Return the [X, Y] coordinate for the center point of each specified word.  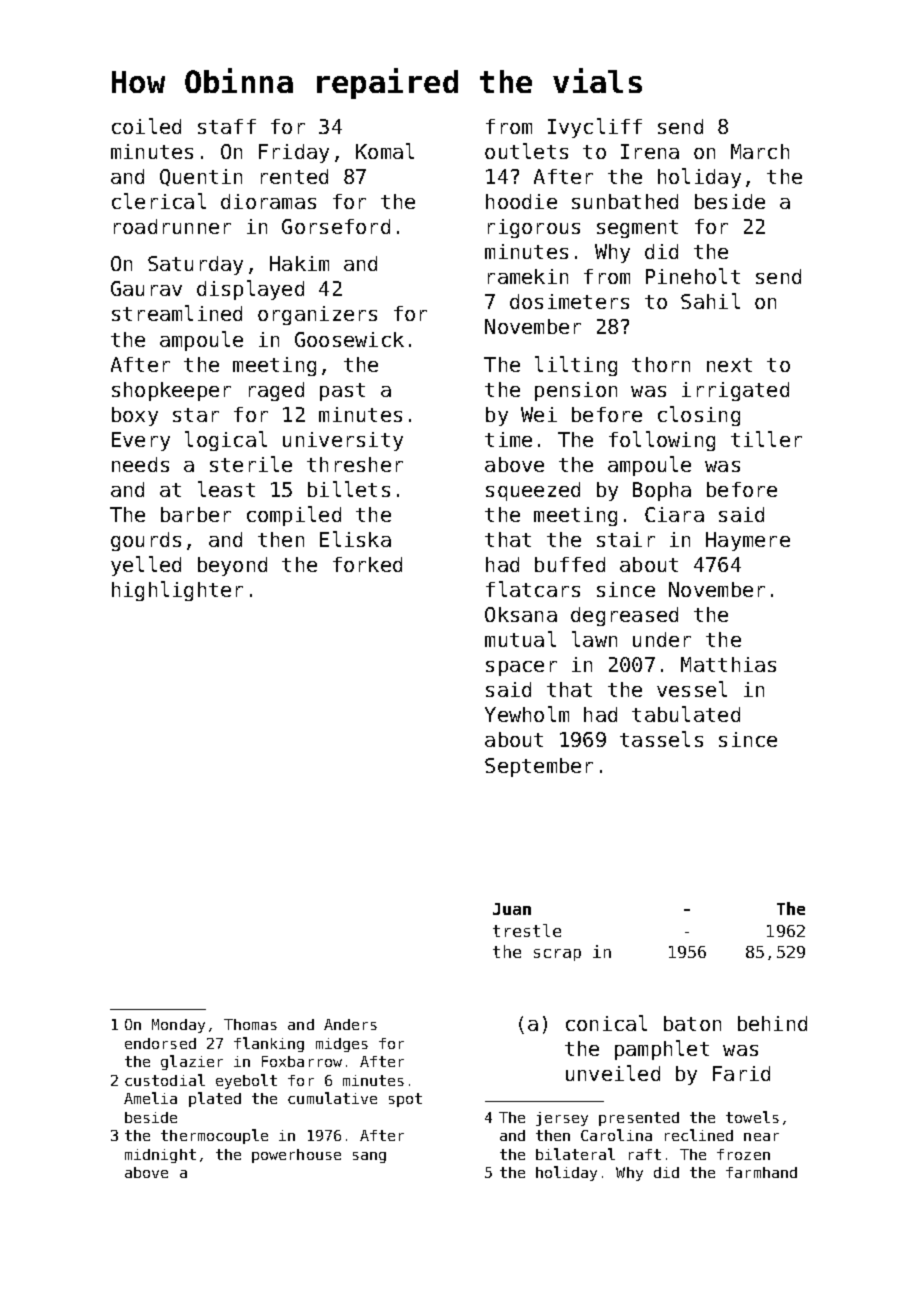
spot [405, 1100]
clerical [159, 201]
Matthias [728, 664]
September [539, 767]
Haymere [748, 541]
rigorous [534, 228]
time [508, 439]
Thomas [250, 1024]
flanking [269, 1044]
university [343, 441]
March [760, 151]
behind [772, 1023]
